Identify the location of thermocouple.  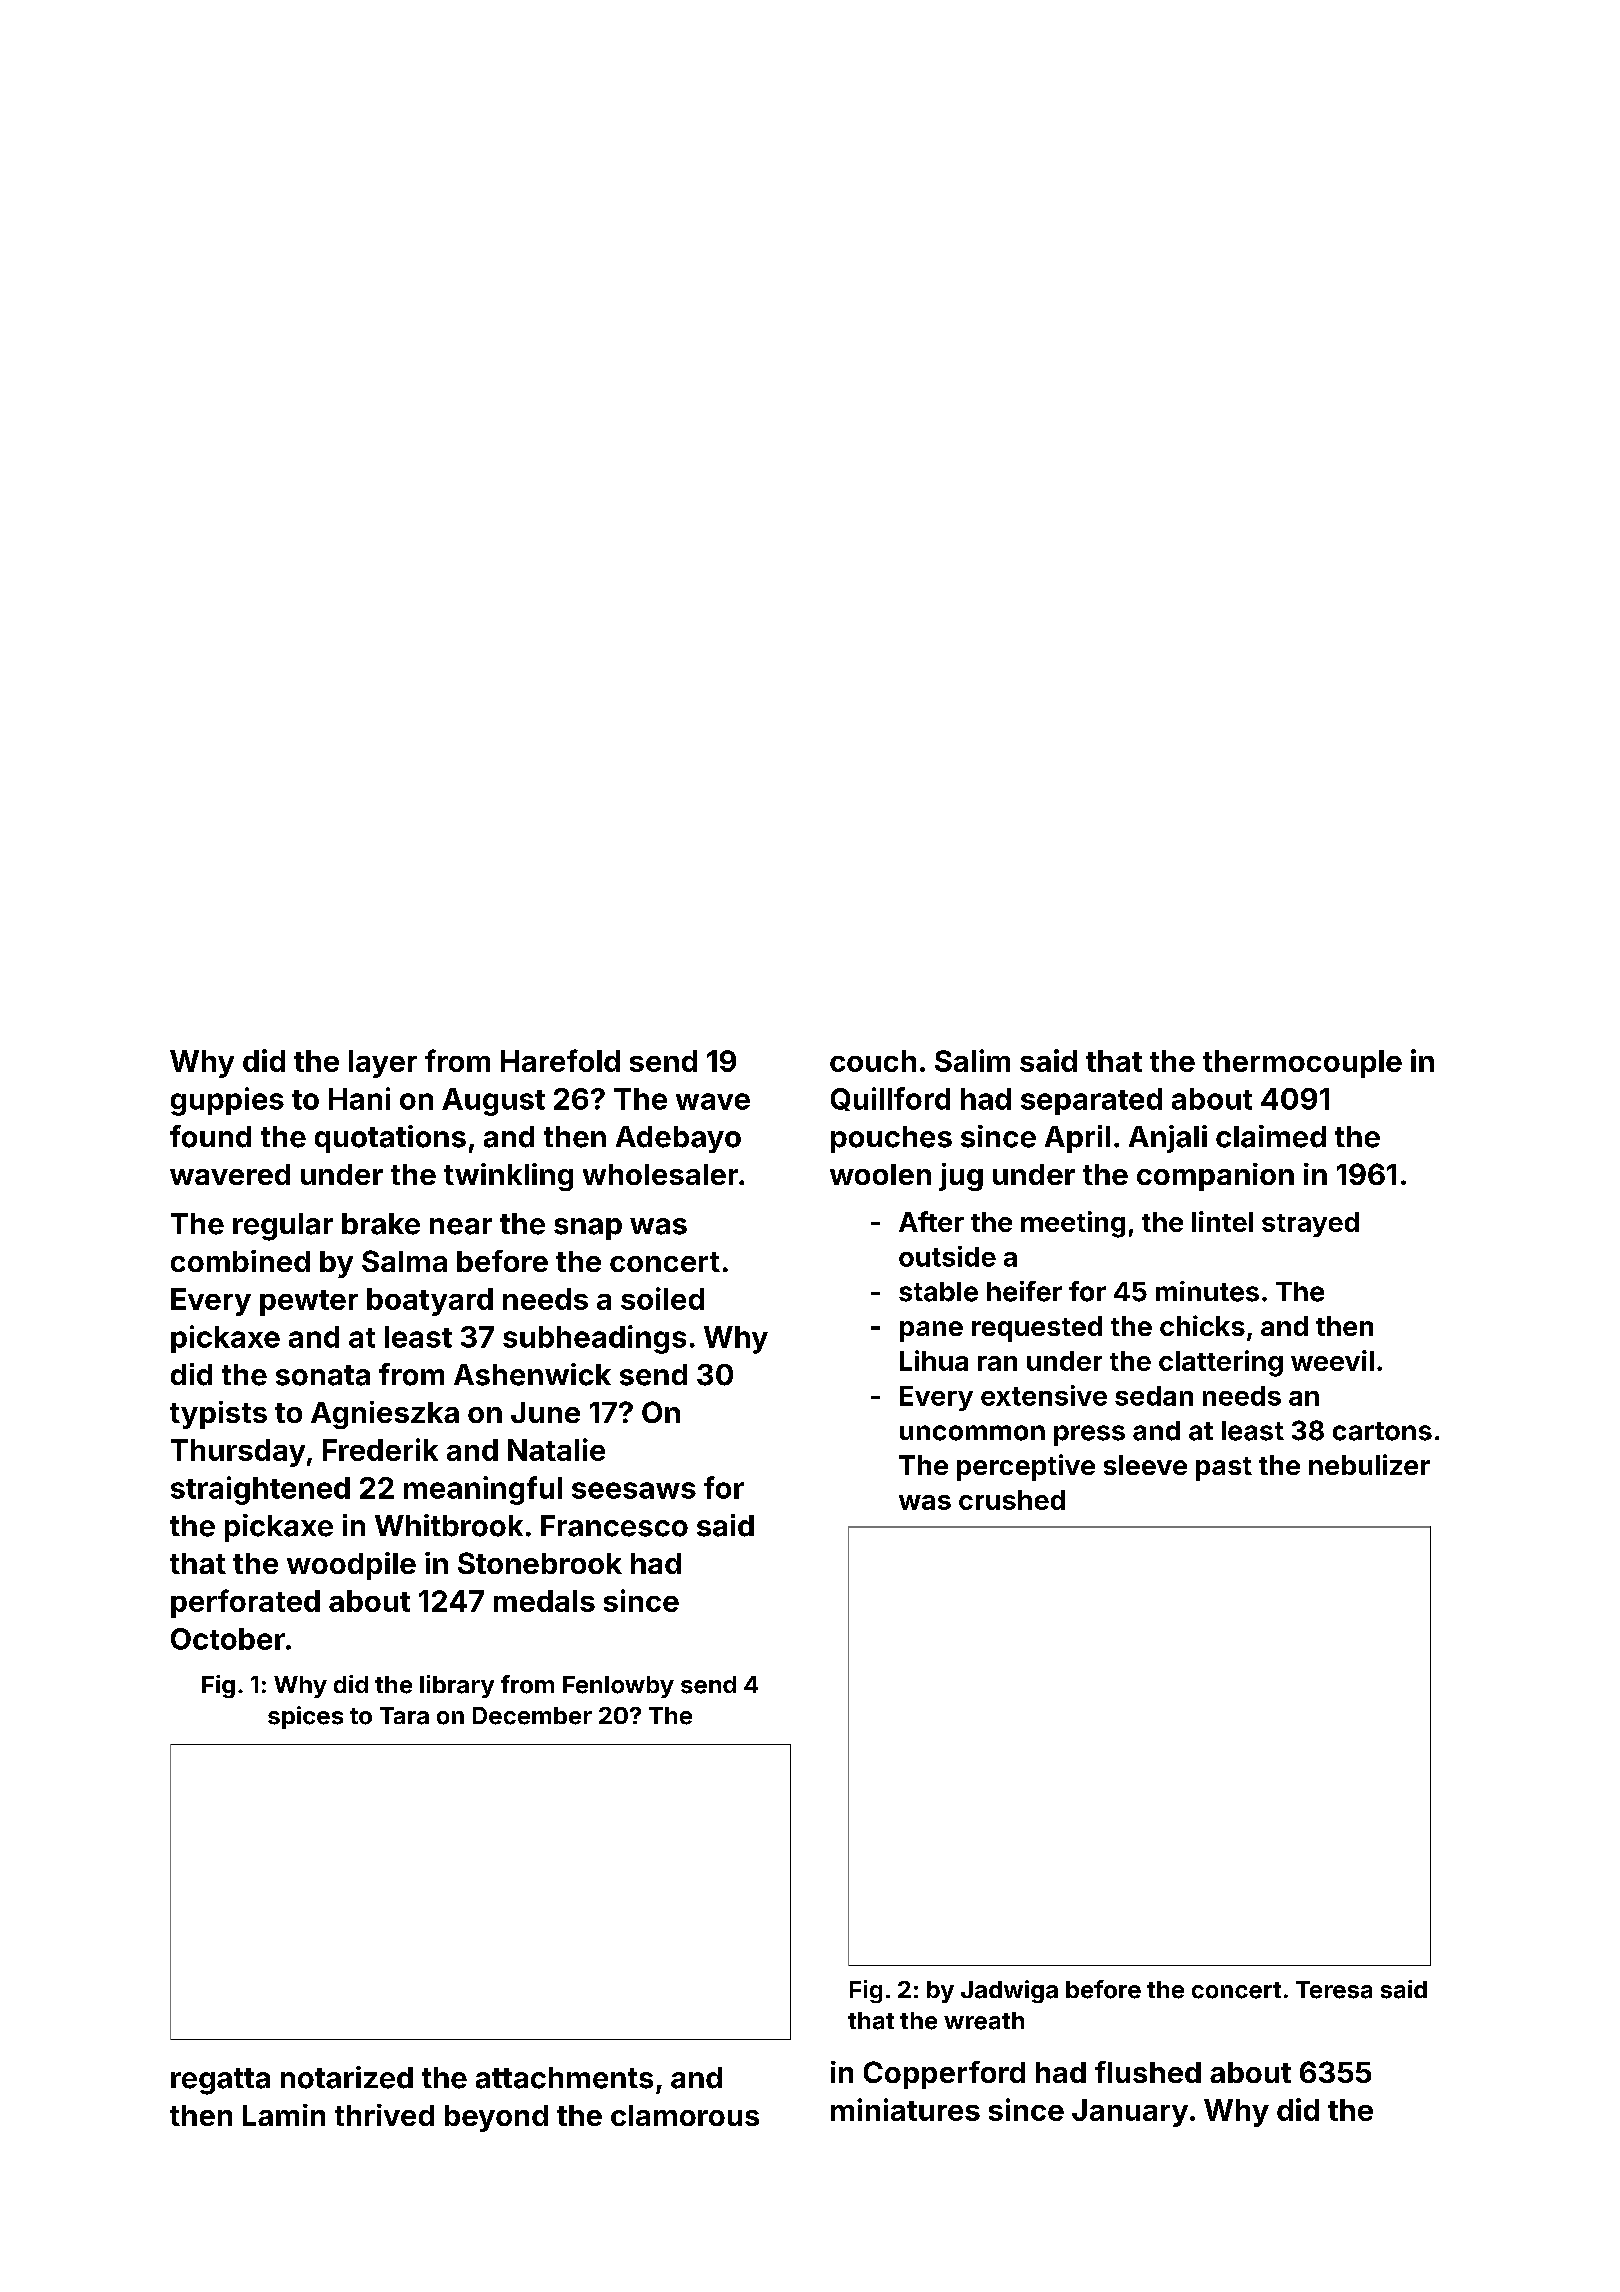
(1302, 1064).
